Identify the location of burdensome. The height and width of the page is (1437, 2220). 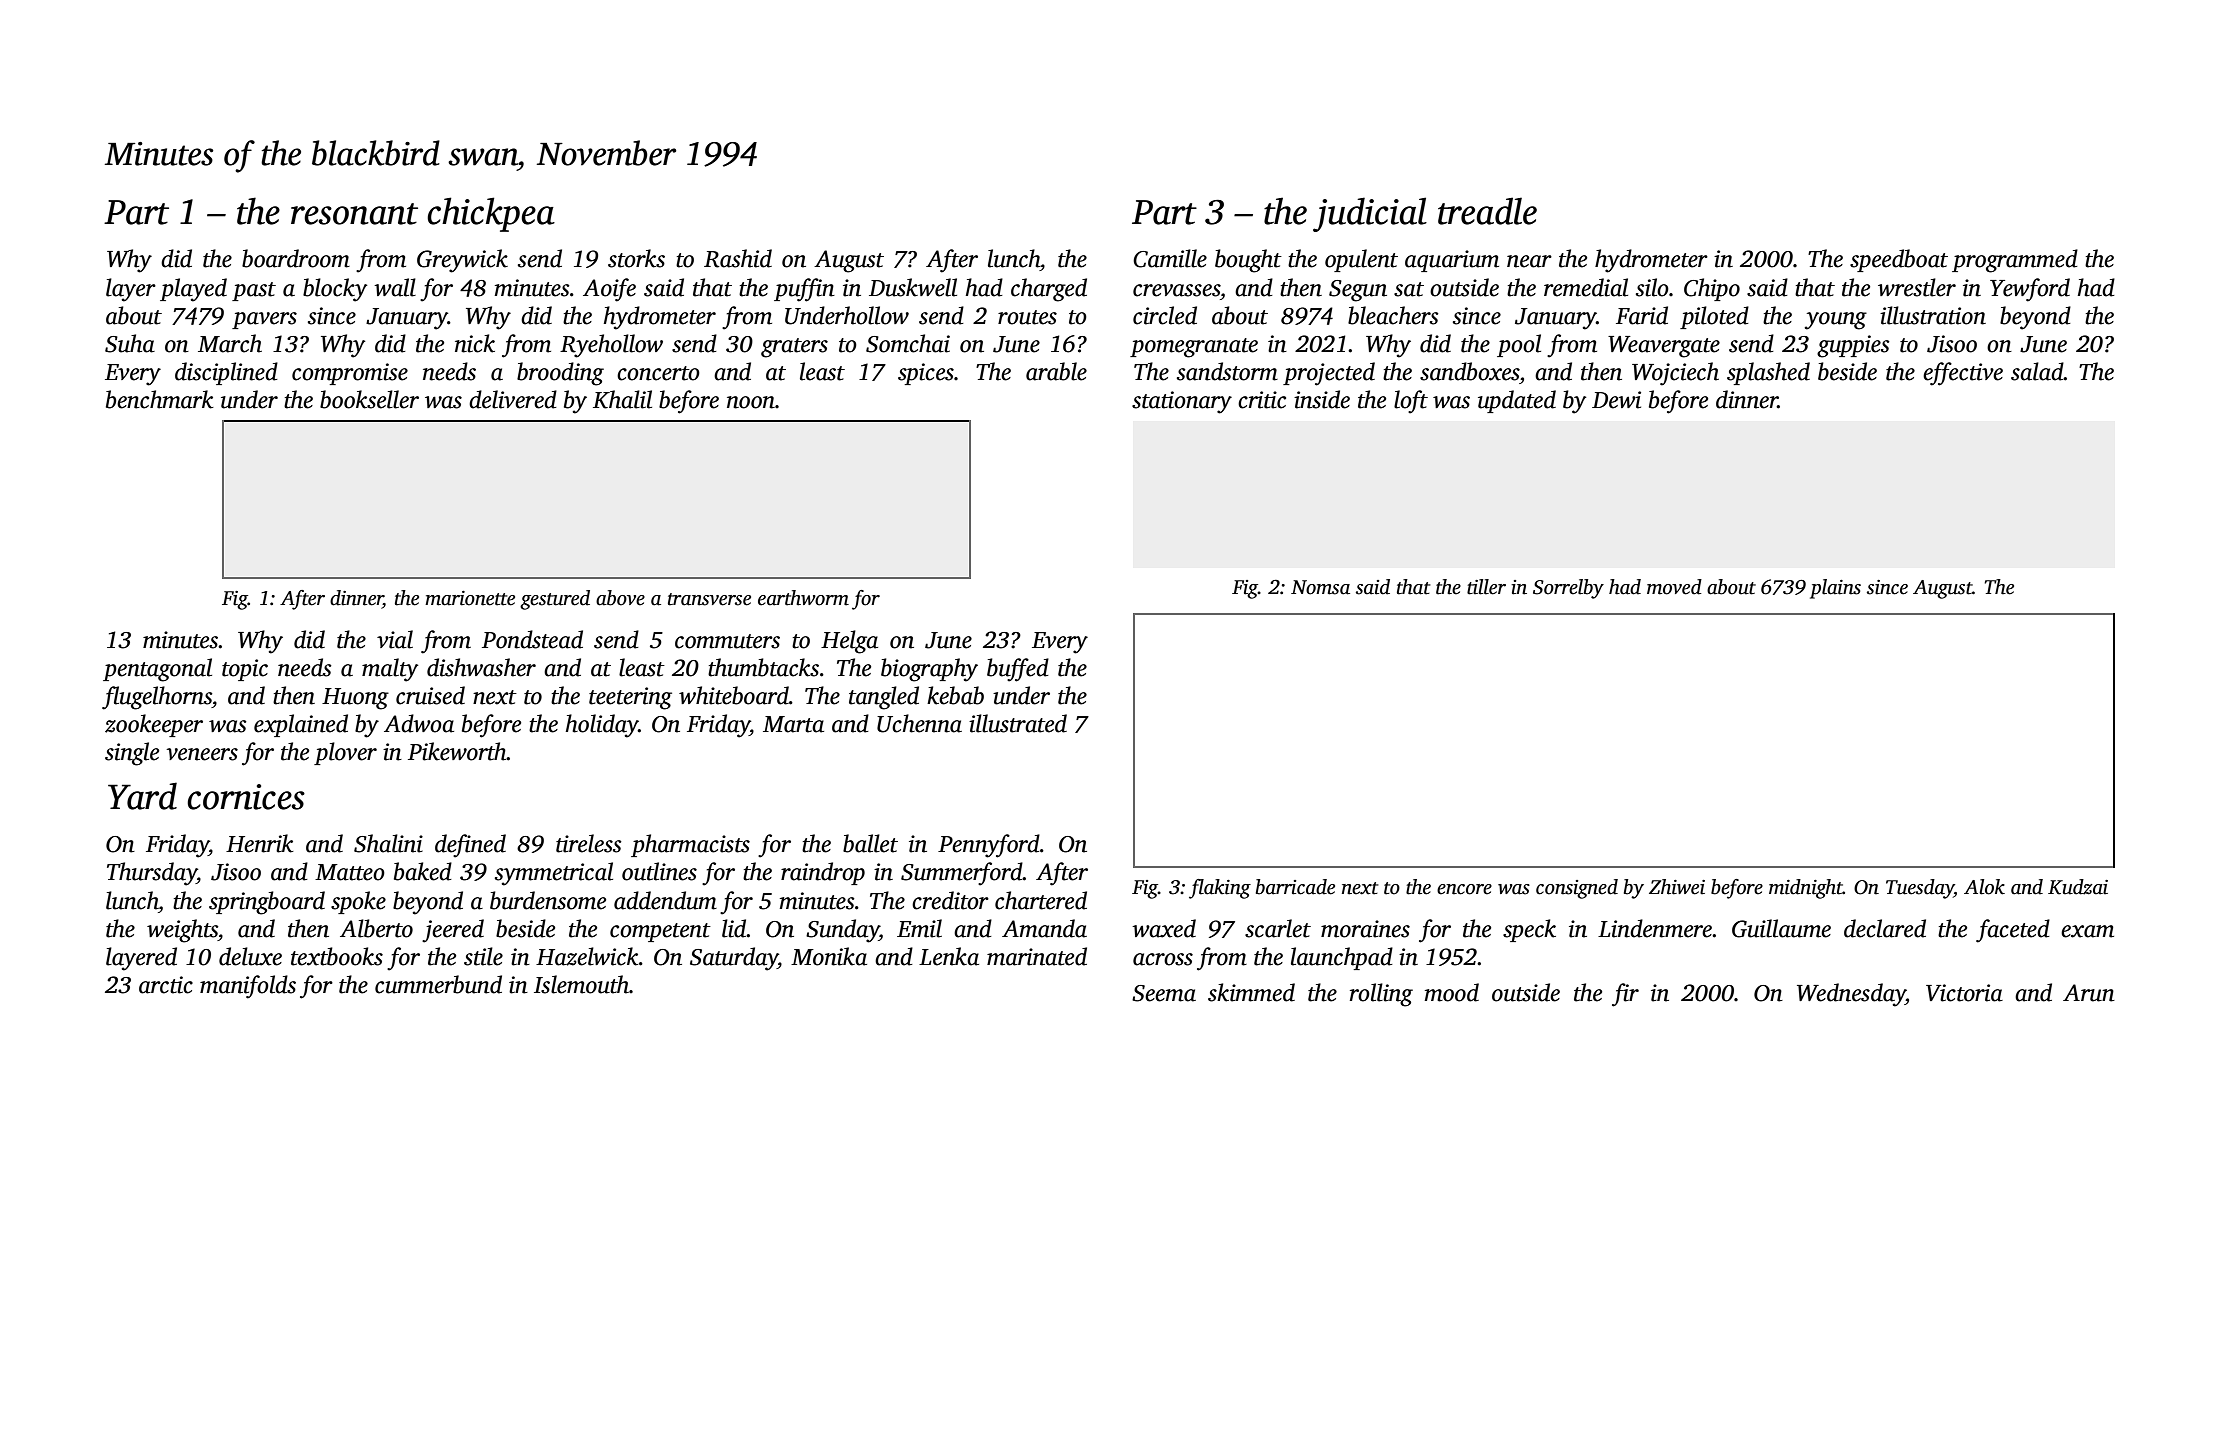
(548, 900).
